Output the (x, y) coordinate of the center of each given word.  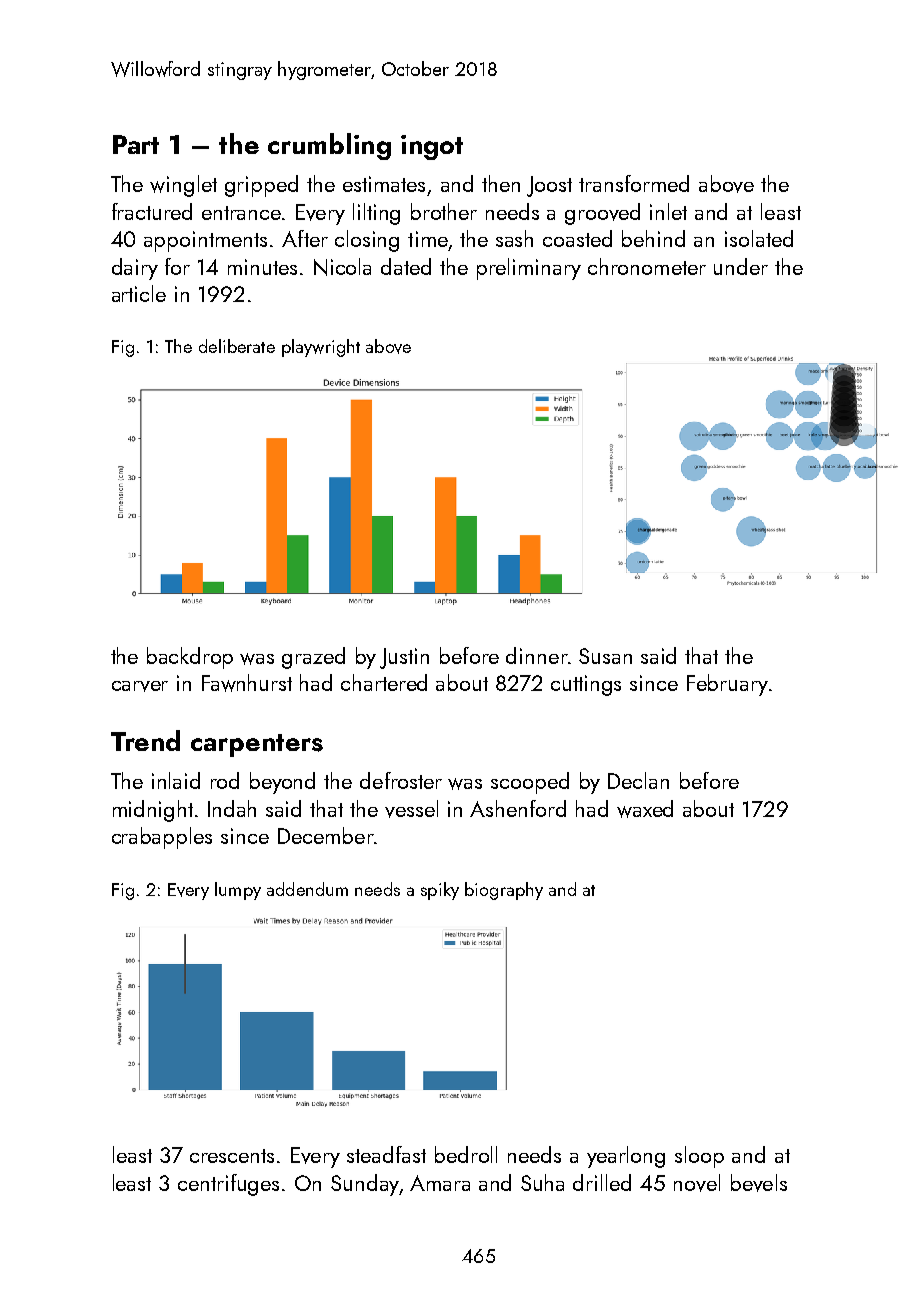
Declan (638, 780)
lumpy (238, 891)
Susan (605, 656)
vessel (411, 809)
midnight (153, 811)
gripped (261, 186)
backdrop (190, 658)
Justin (404, 658)
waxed (645, 809)
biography (504, 891)
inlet (668, 211)
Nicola (342, 267)
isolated (759, 238)
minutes (262, 267)
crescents (232, 1156)
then (501, 183)
